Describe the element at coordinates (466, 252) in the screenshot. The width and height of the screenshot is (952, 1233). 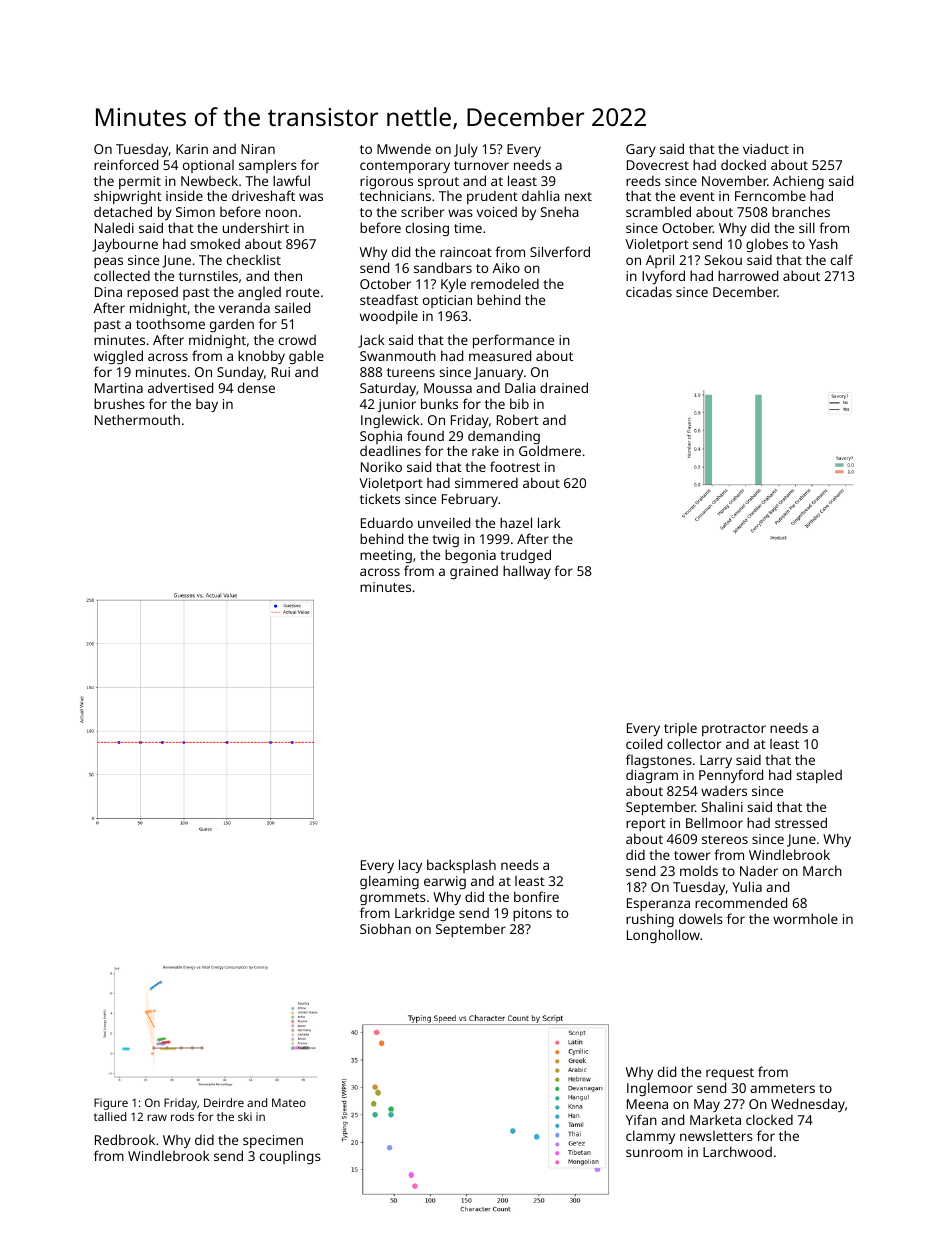
I see `raincoat` at that location.
